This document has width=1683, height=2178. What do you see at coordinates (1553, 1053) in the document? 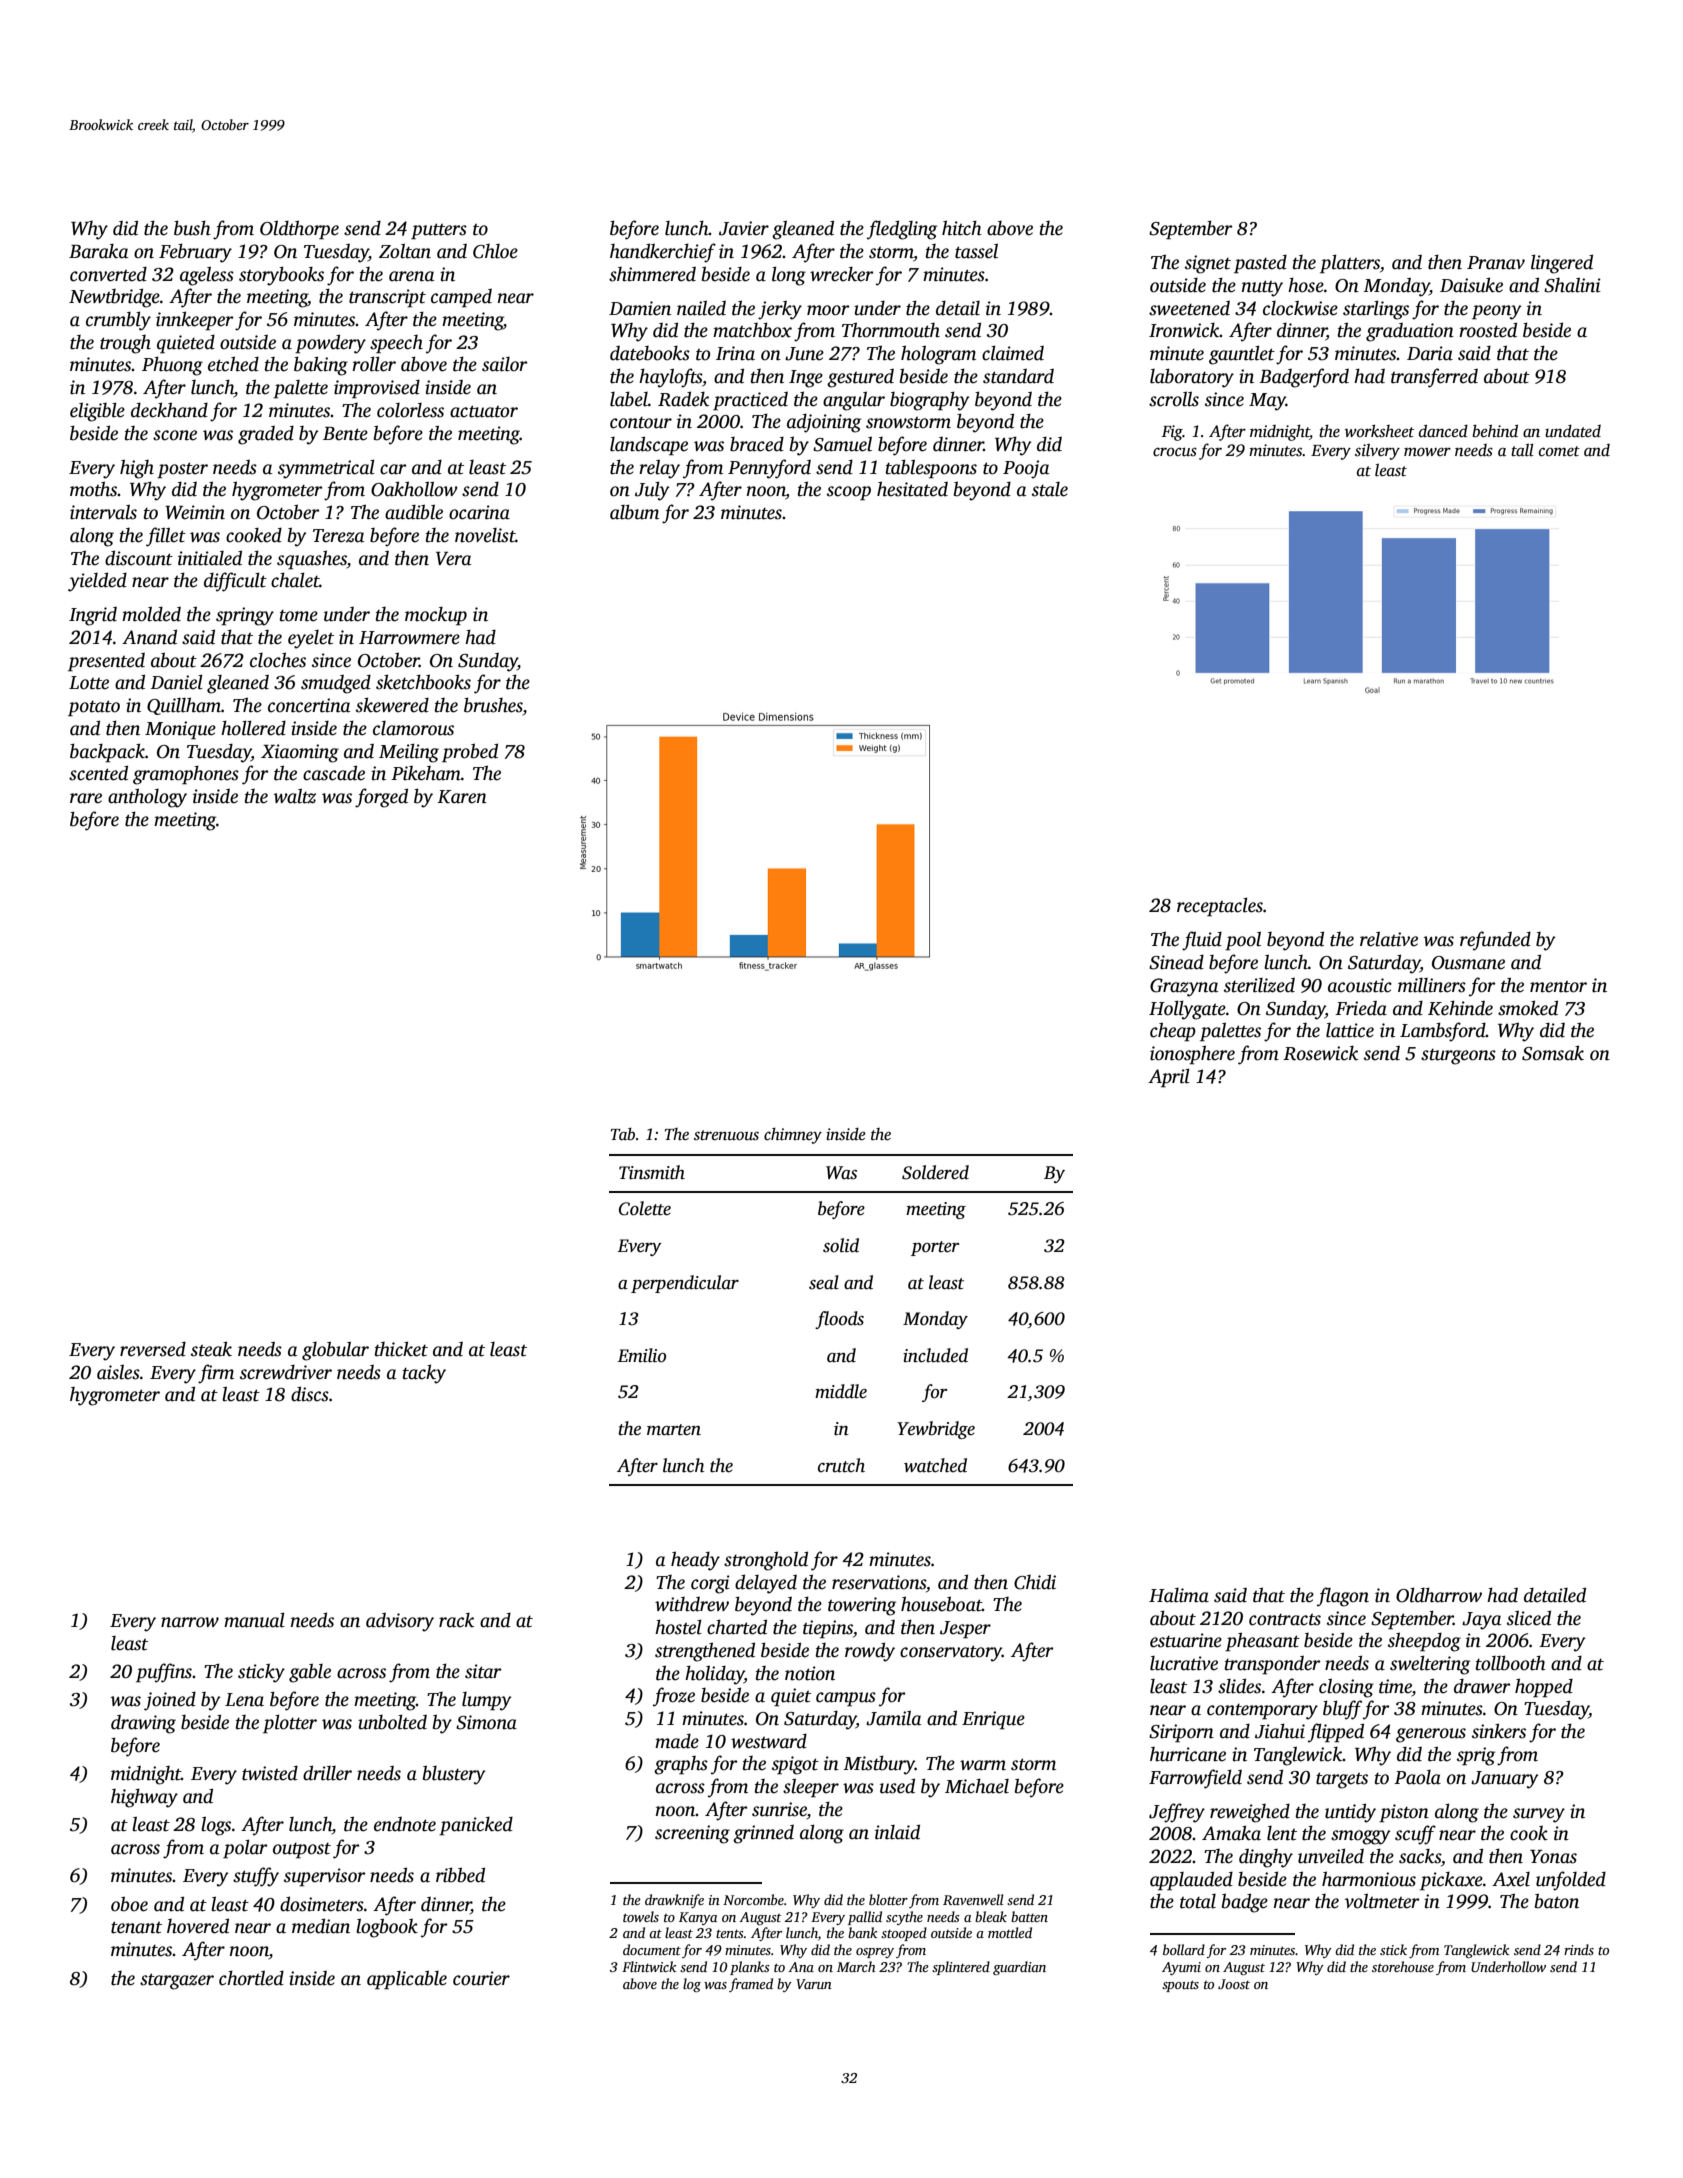
I see `Somsak` at bounding box center [1553, 1053].
